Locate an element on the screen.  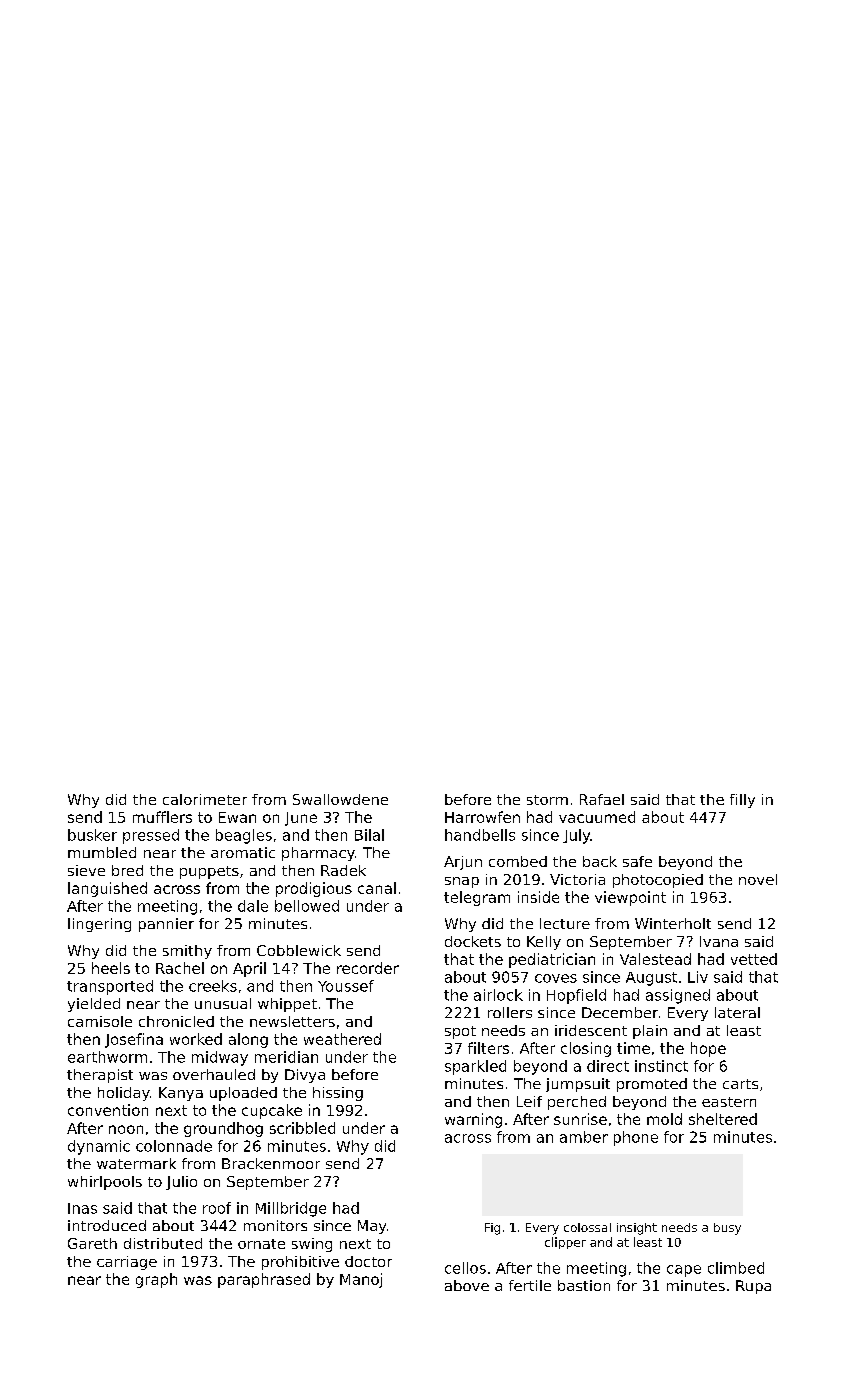
calorimeter is located at coordinates (205, 799).
